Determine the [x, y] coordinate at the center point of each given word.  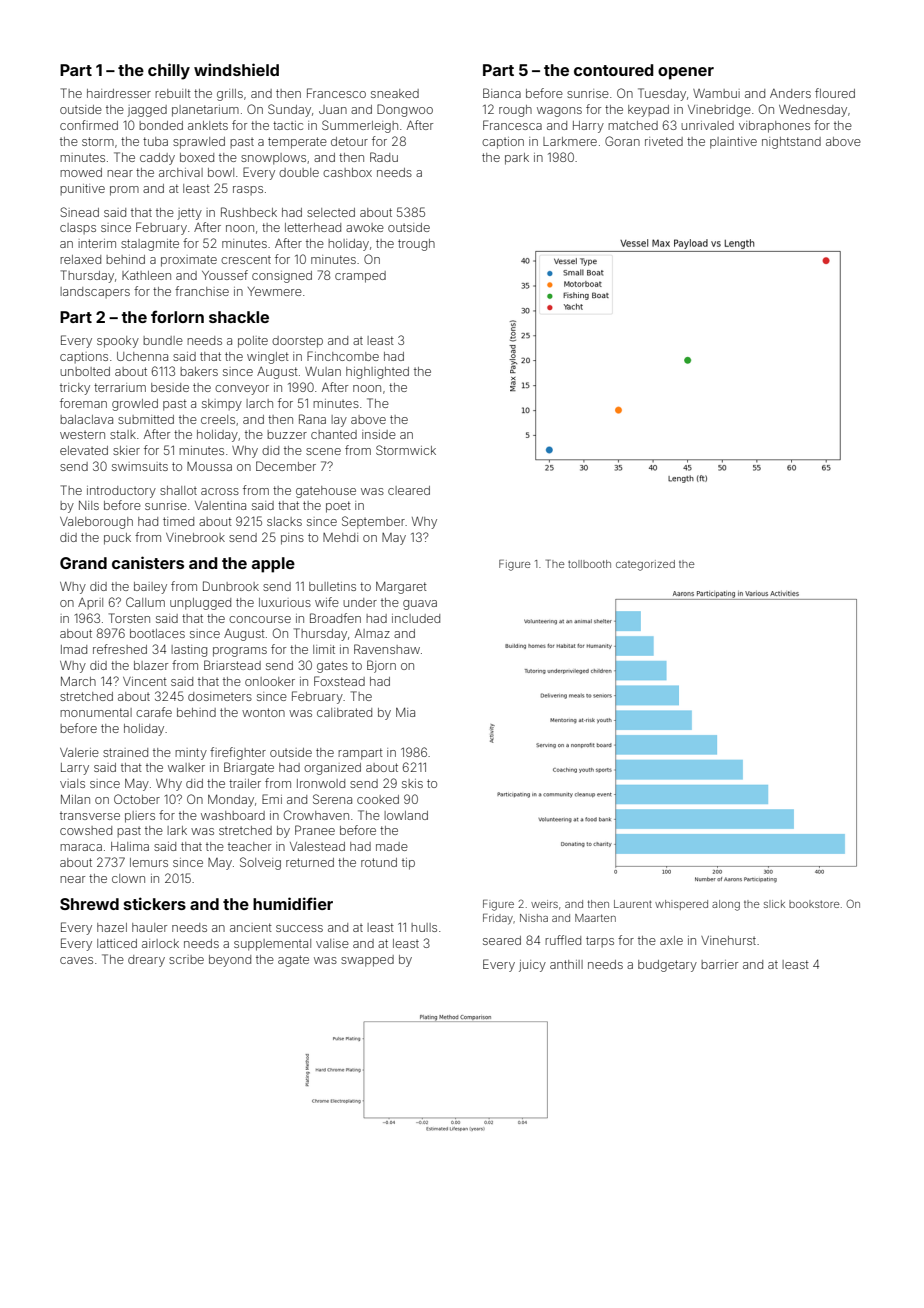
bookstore [814, 904]
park [517, 159]
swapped [367, 961]
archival [181, 172]
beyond [230, 961]
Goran [622, 141]
